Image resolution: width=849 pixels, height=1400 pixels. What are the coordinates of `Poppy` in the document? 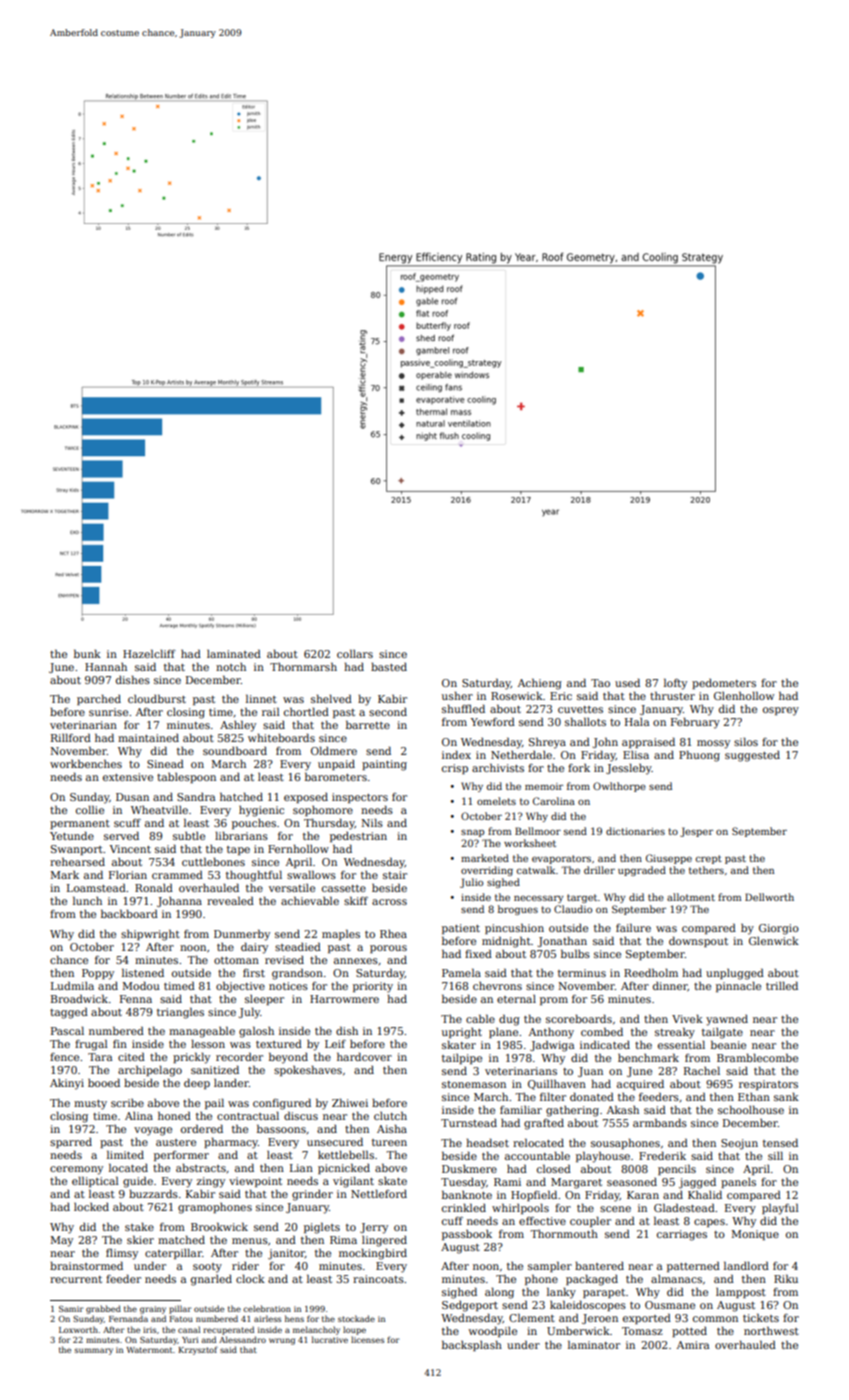 It's located at (98, 974).
